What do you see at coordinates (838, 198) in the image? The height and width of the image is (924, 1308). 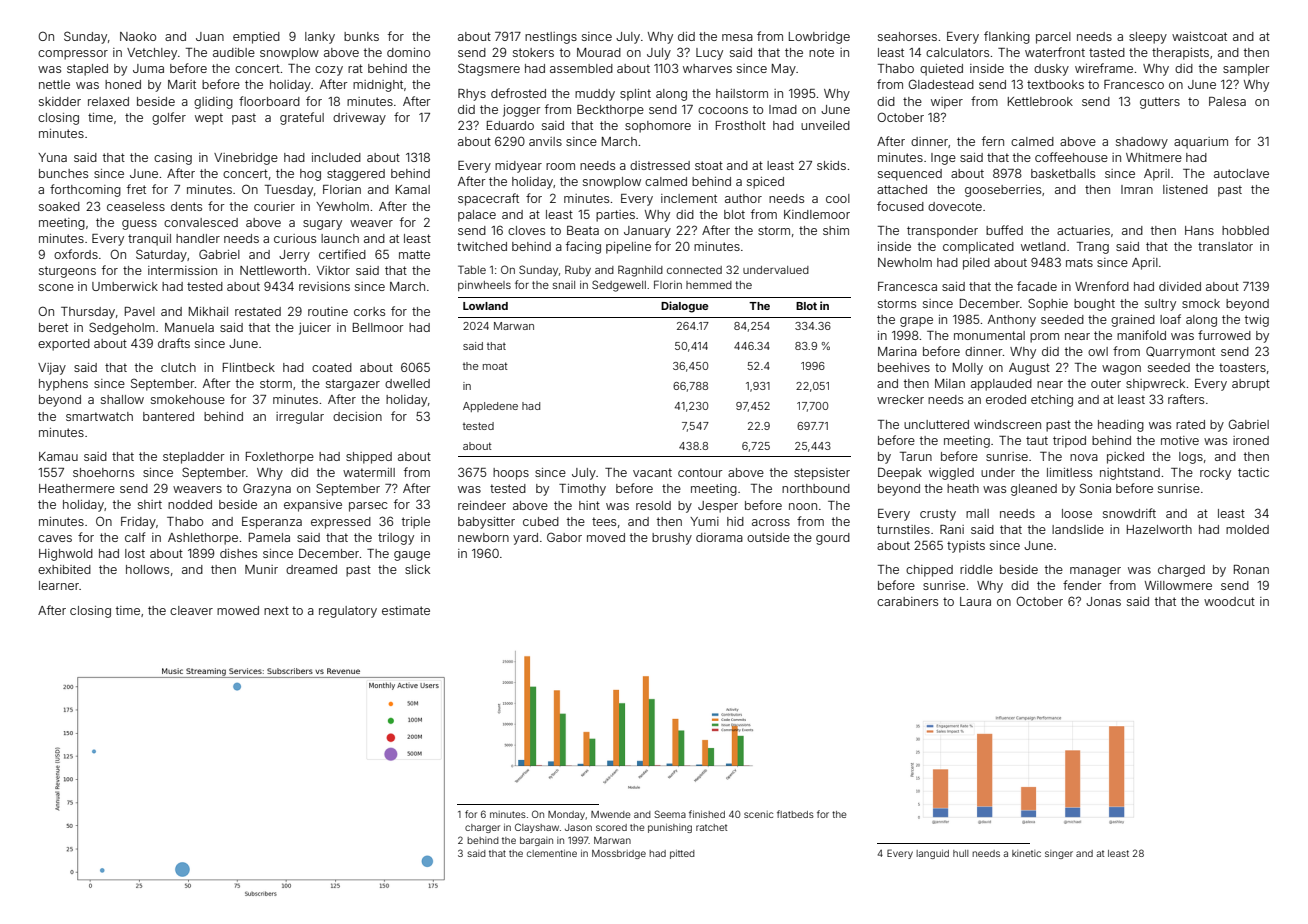 I see `cool` at bounding box center [838, 198].
